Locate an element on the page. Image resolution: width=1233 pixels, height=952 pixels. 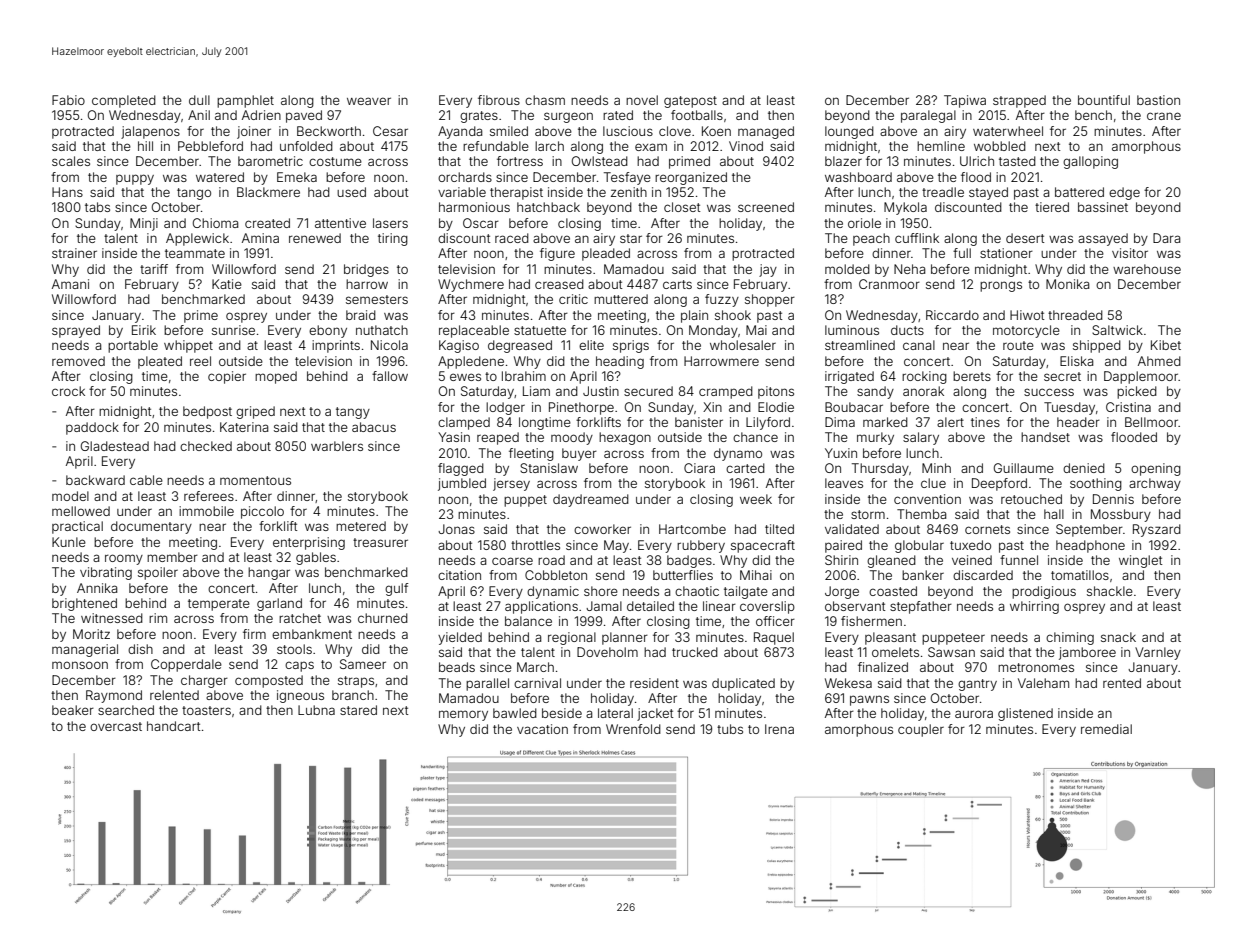
Riccardo is located at coordinates (952, 315).
